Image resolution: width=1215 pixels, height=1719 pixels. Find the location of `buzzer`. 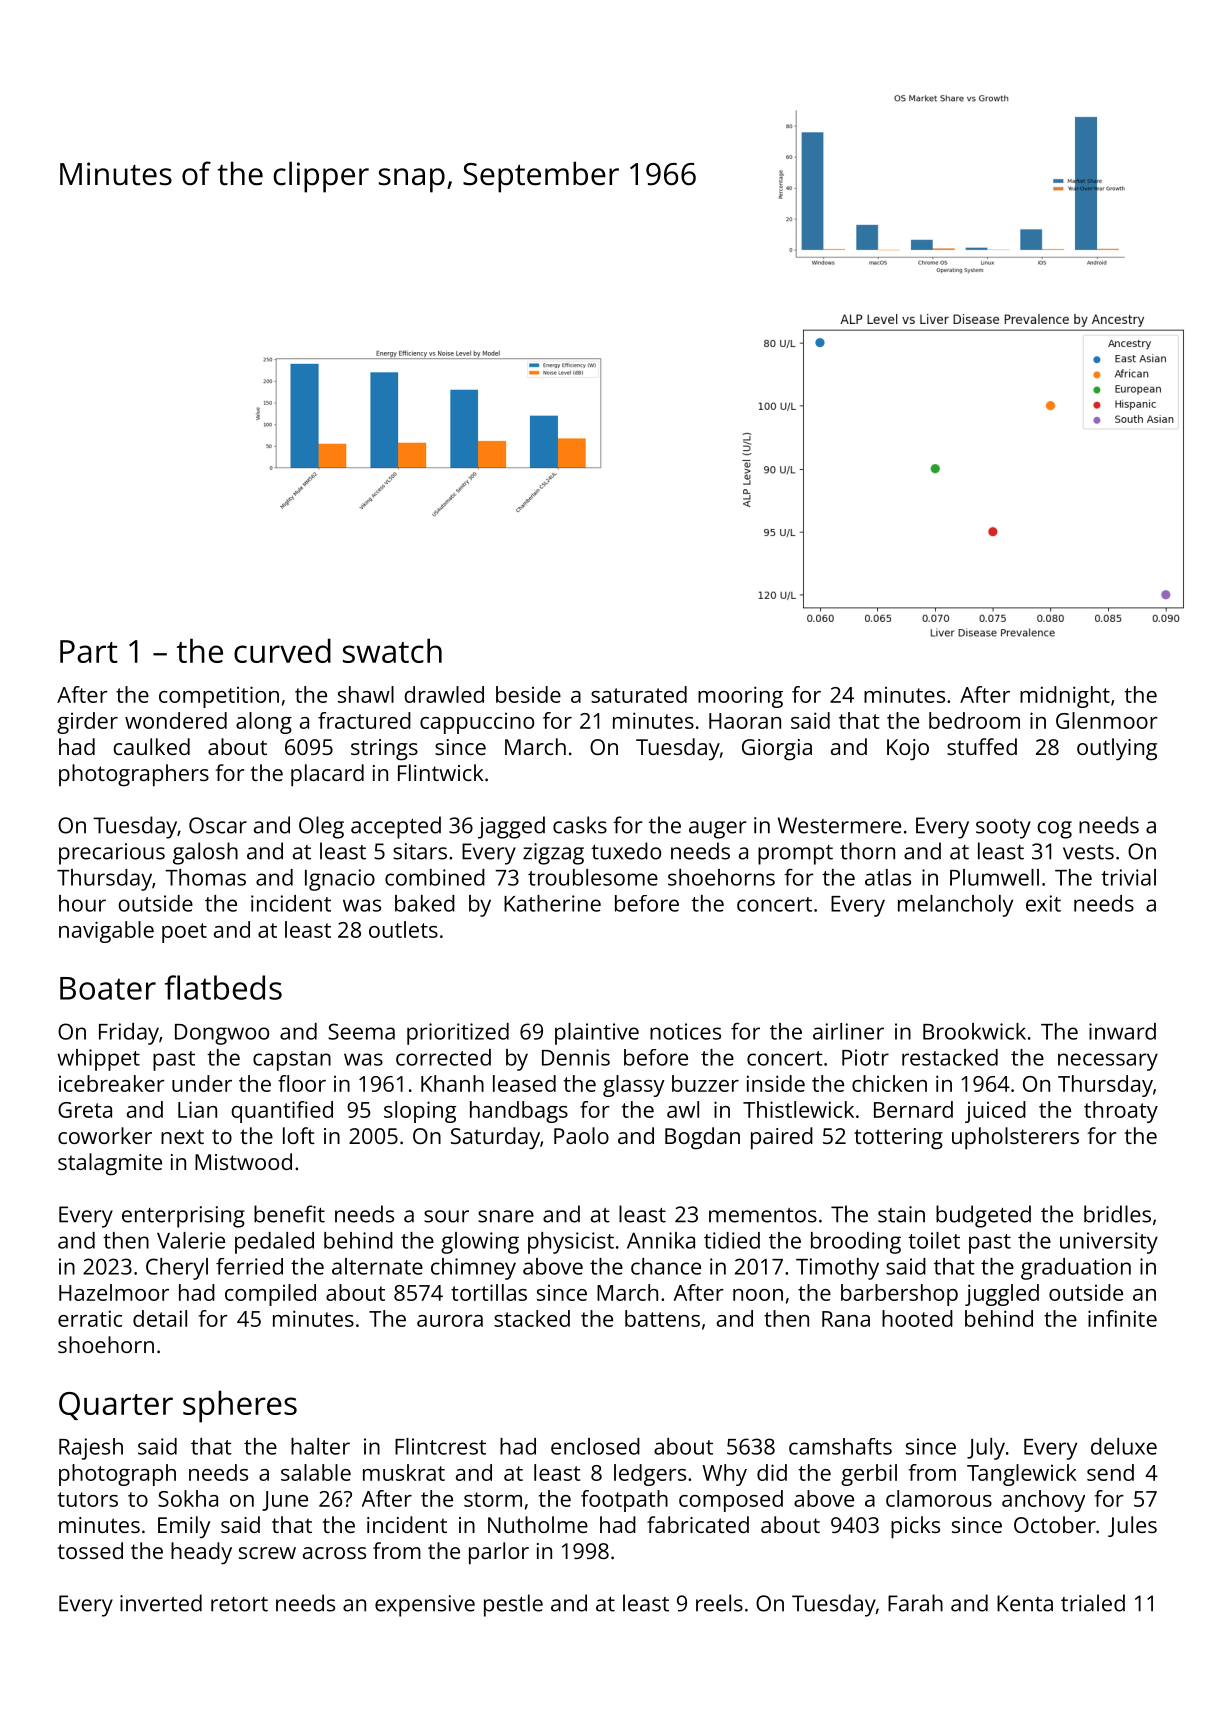

buzzer is located at coordinates (705, 1083).
